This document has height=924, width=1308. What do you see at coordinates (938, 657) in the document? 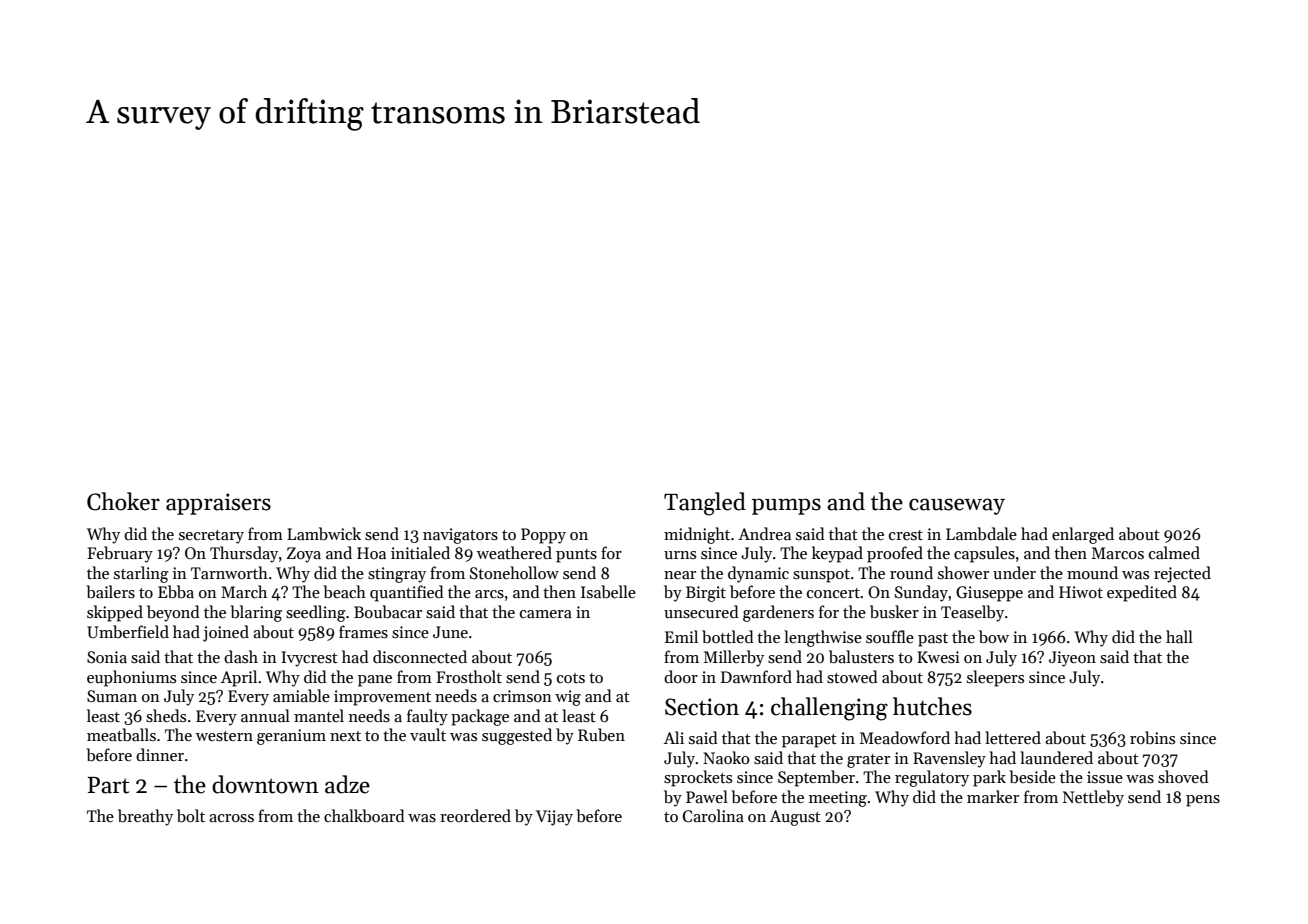
I see `Kwesi` at bounding box center [938, 657].
